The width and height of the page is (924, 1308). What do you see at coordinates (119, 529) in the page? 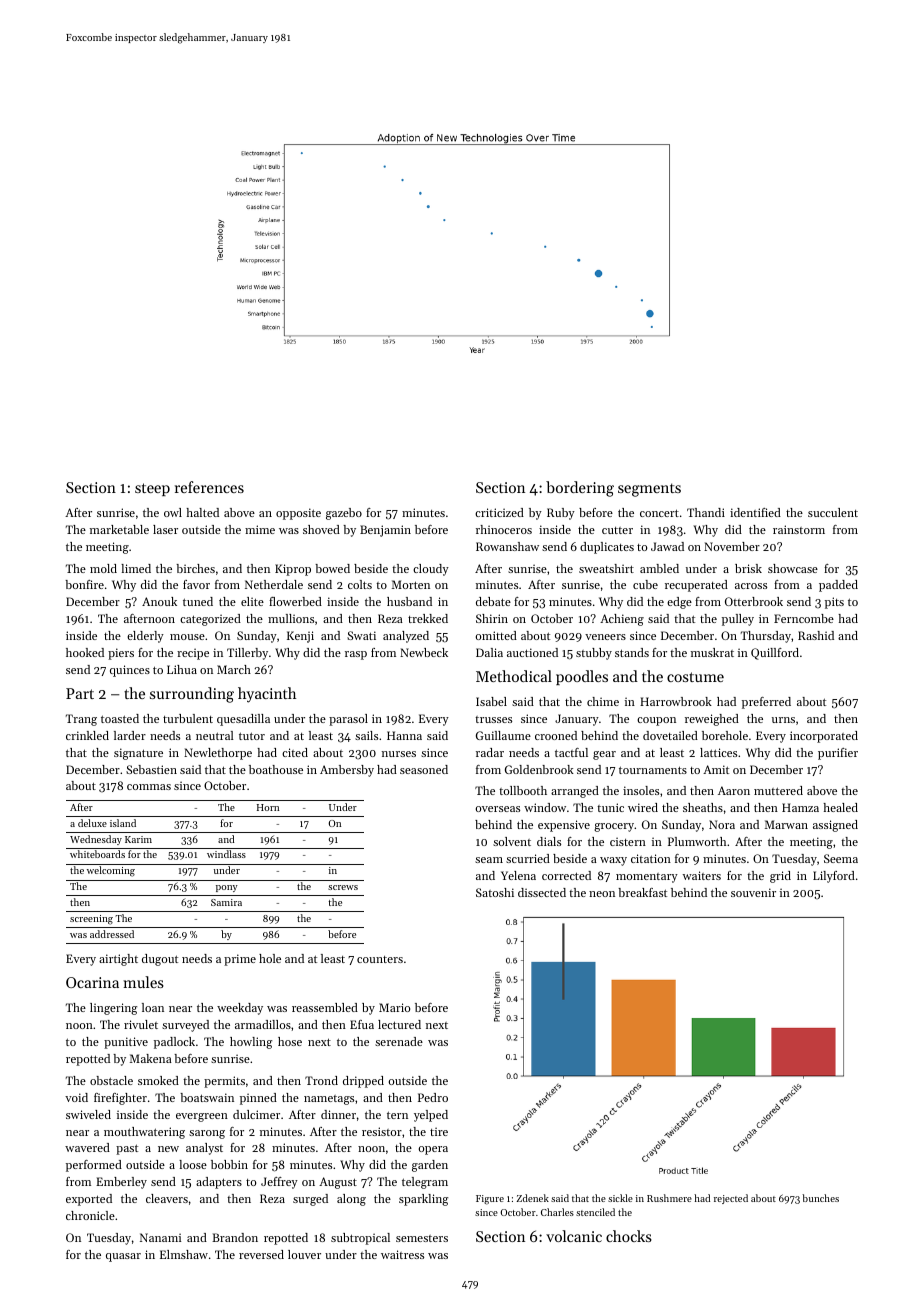
I see `marketable` at bounding box center [119, 529].
